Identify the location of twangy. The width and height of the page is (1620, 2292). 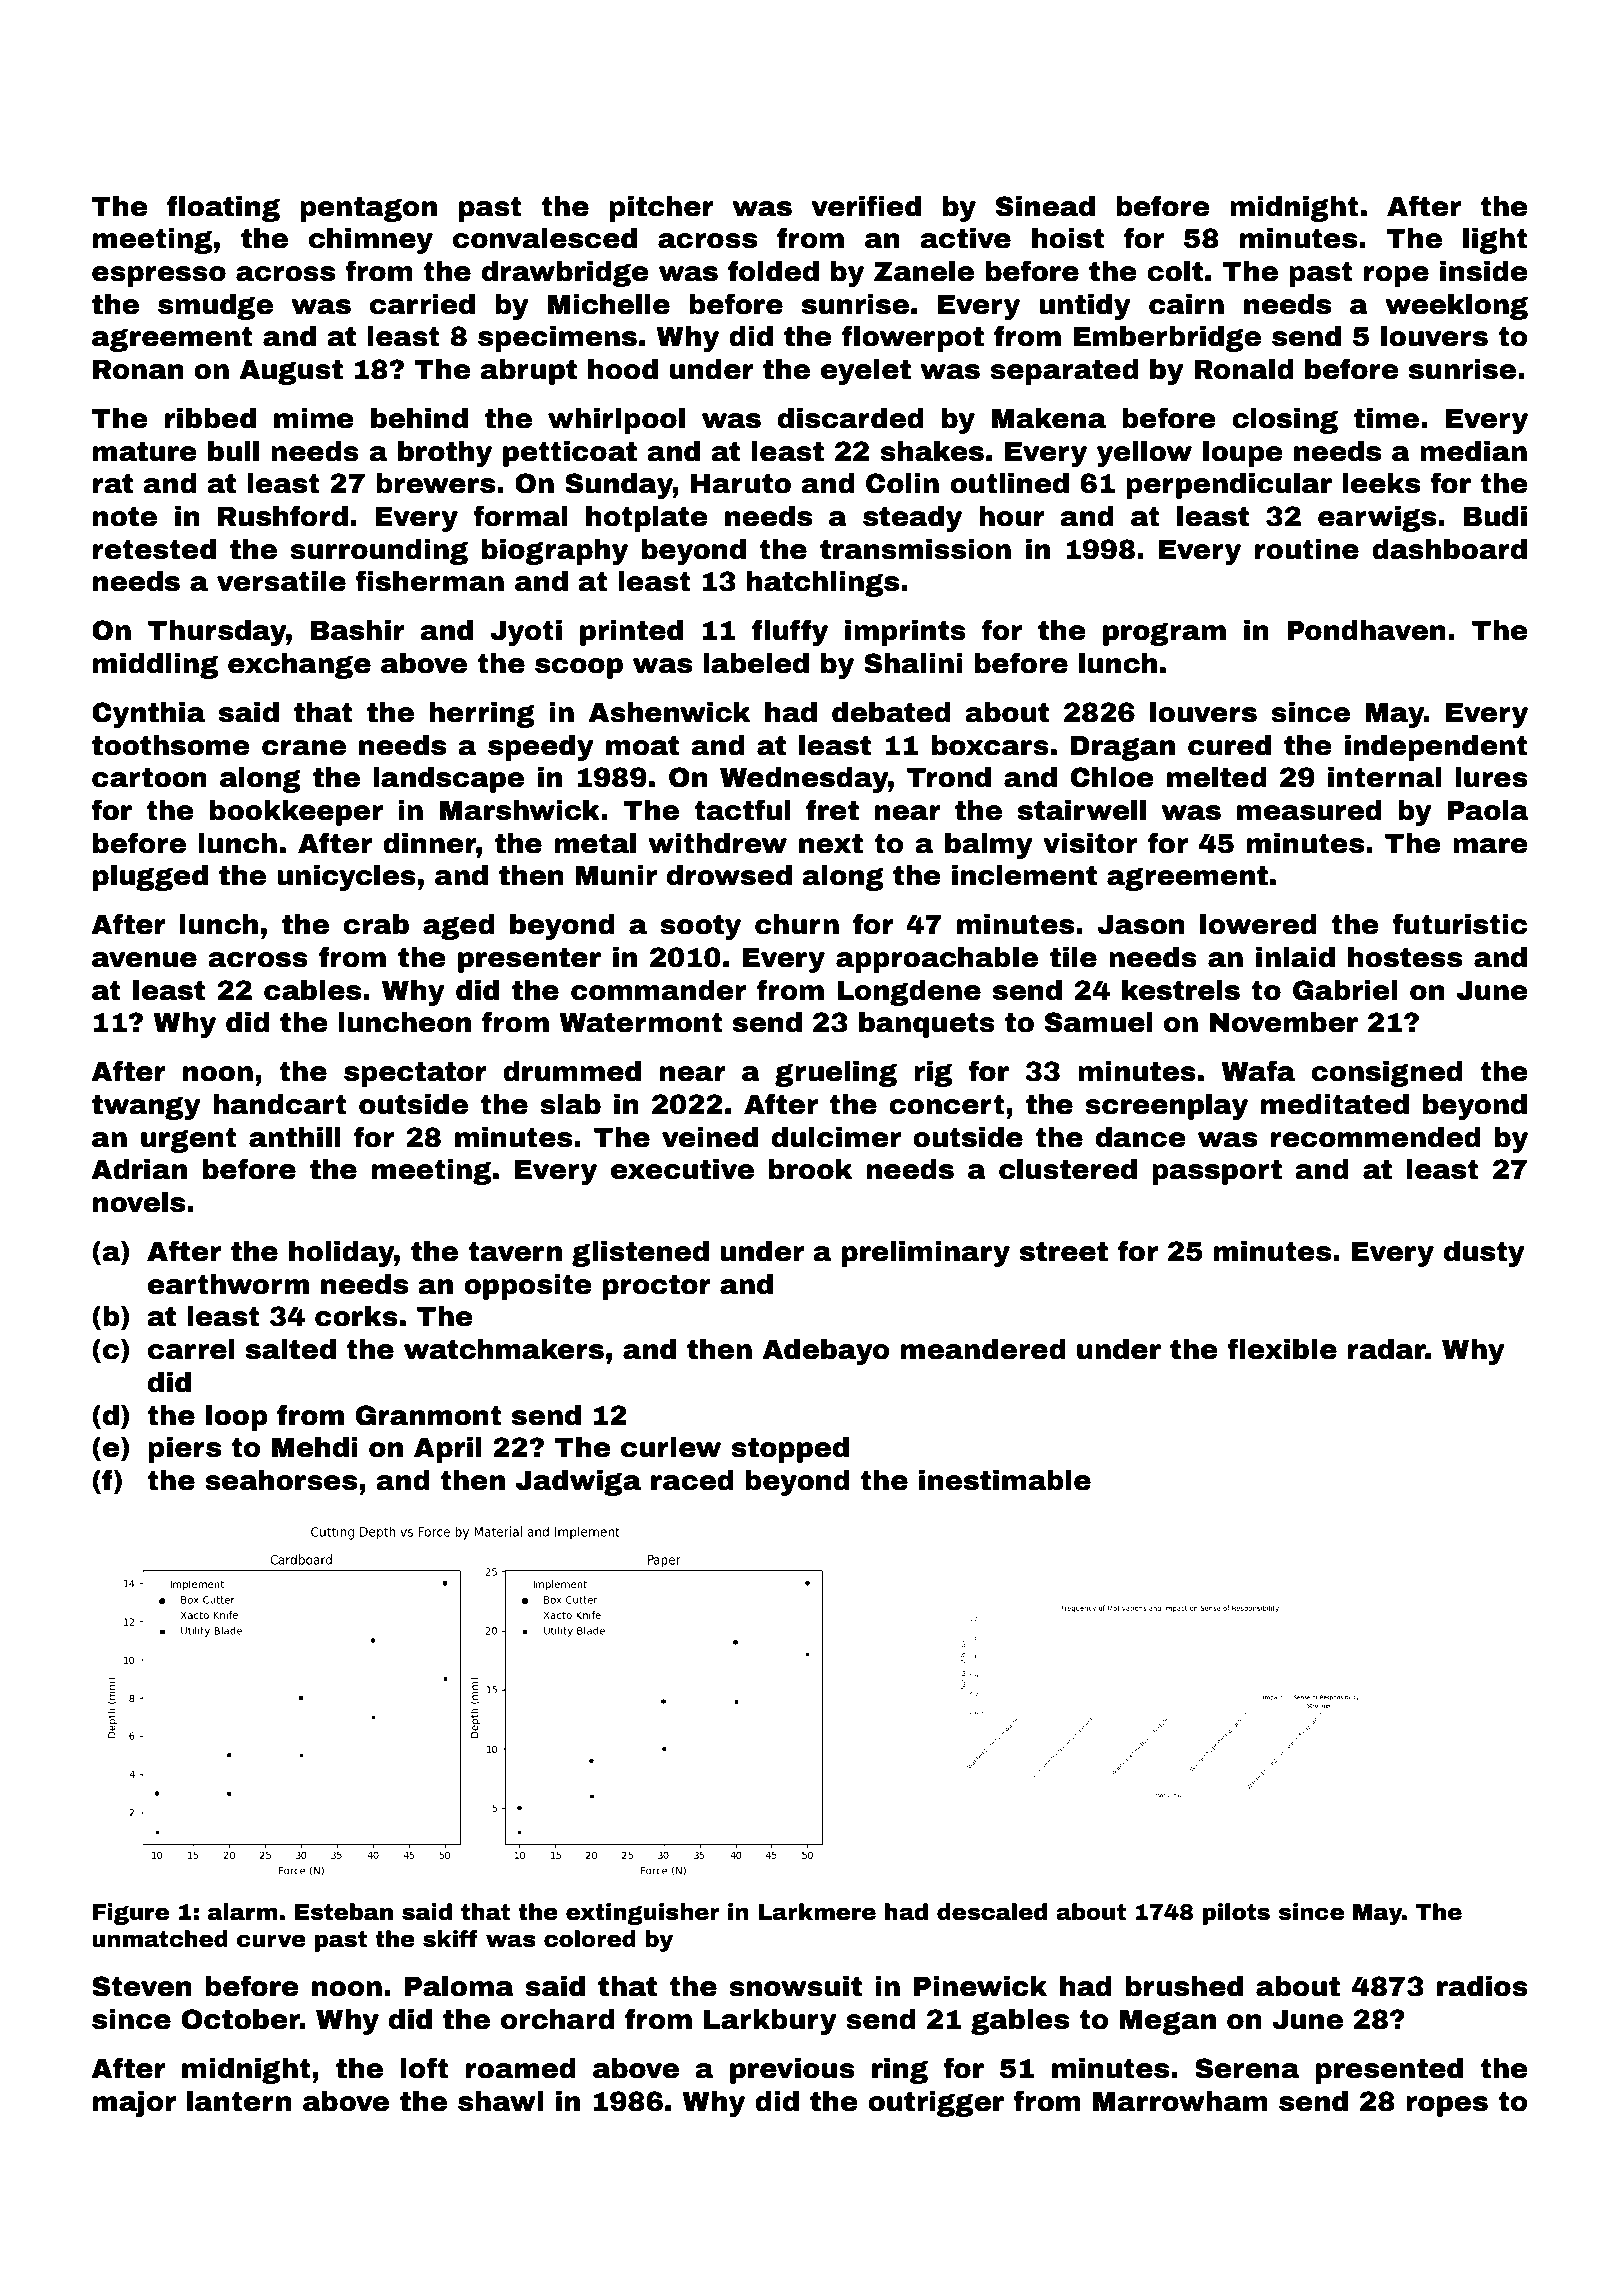
(146, 1107).
